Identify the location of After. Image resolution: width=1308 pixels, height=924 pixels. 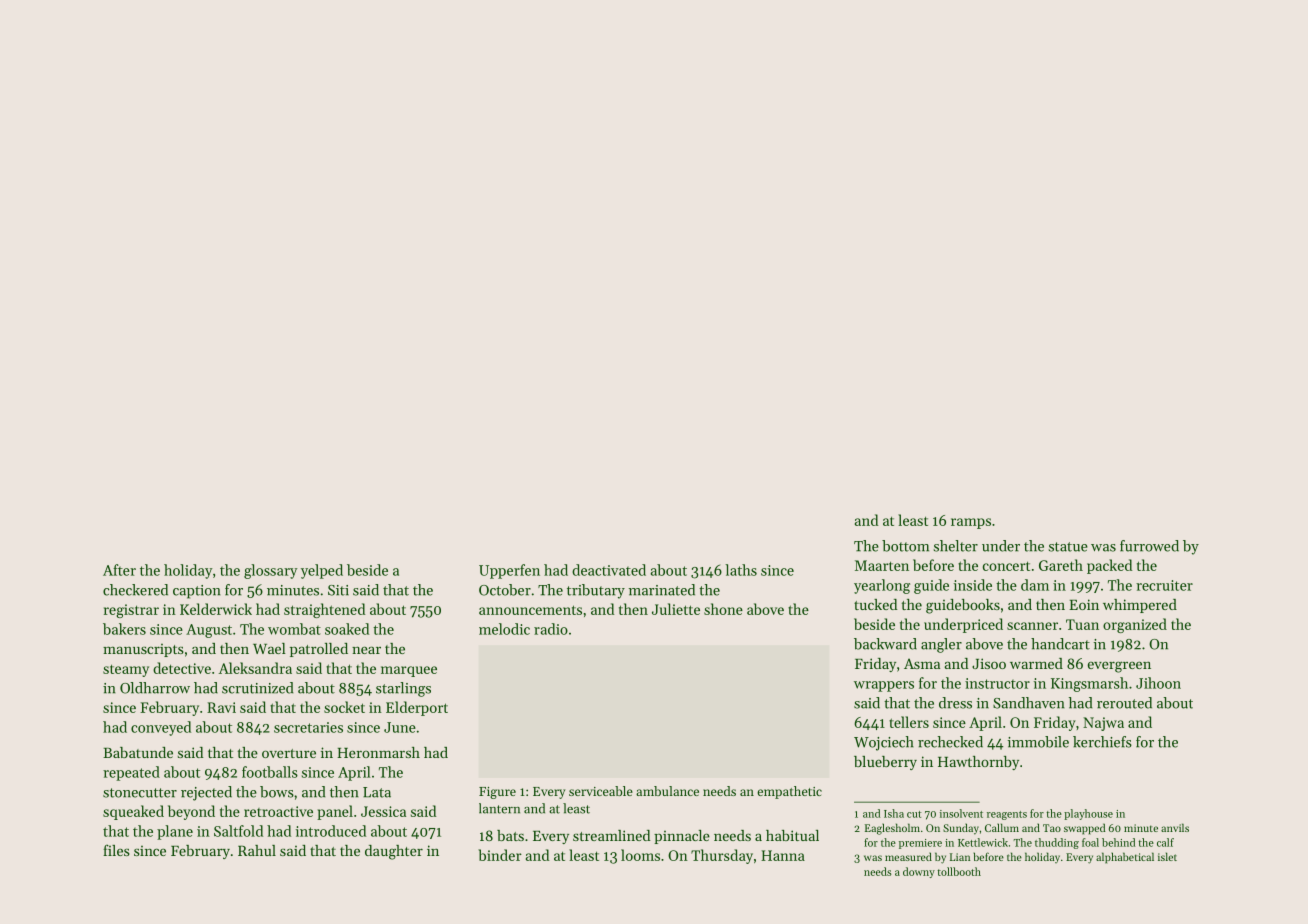
(119, 570).
